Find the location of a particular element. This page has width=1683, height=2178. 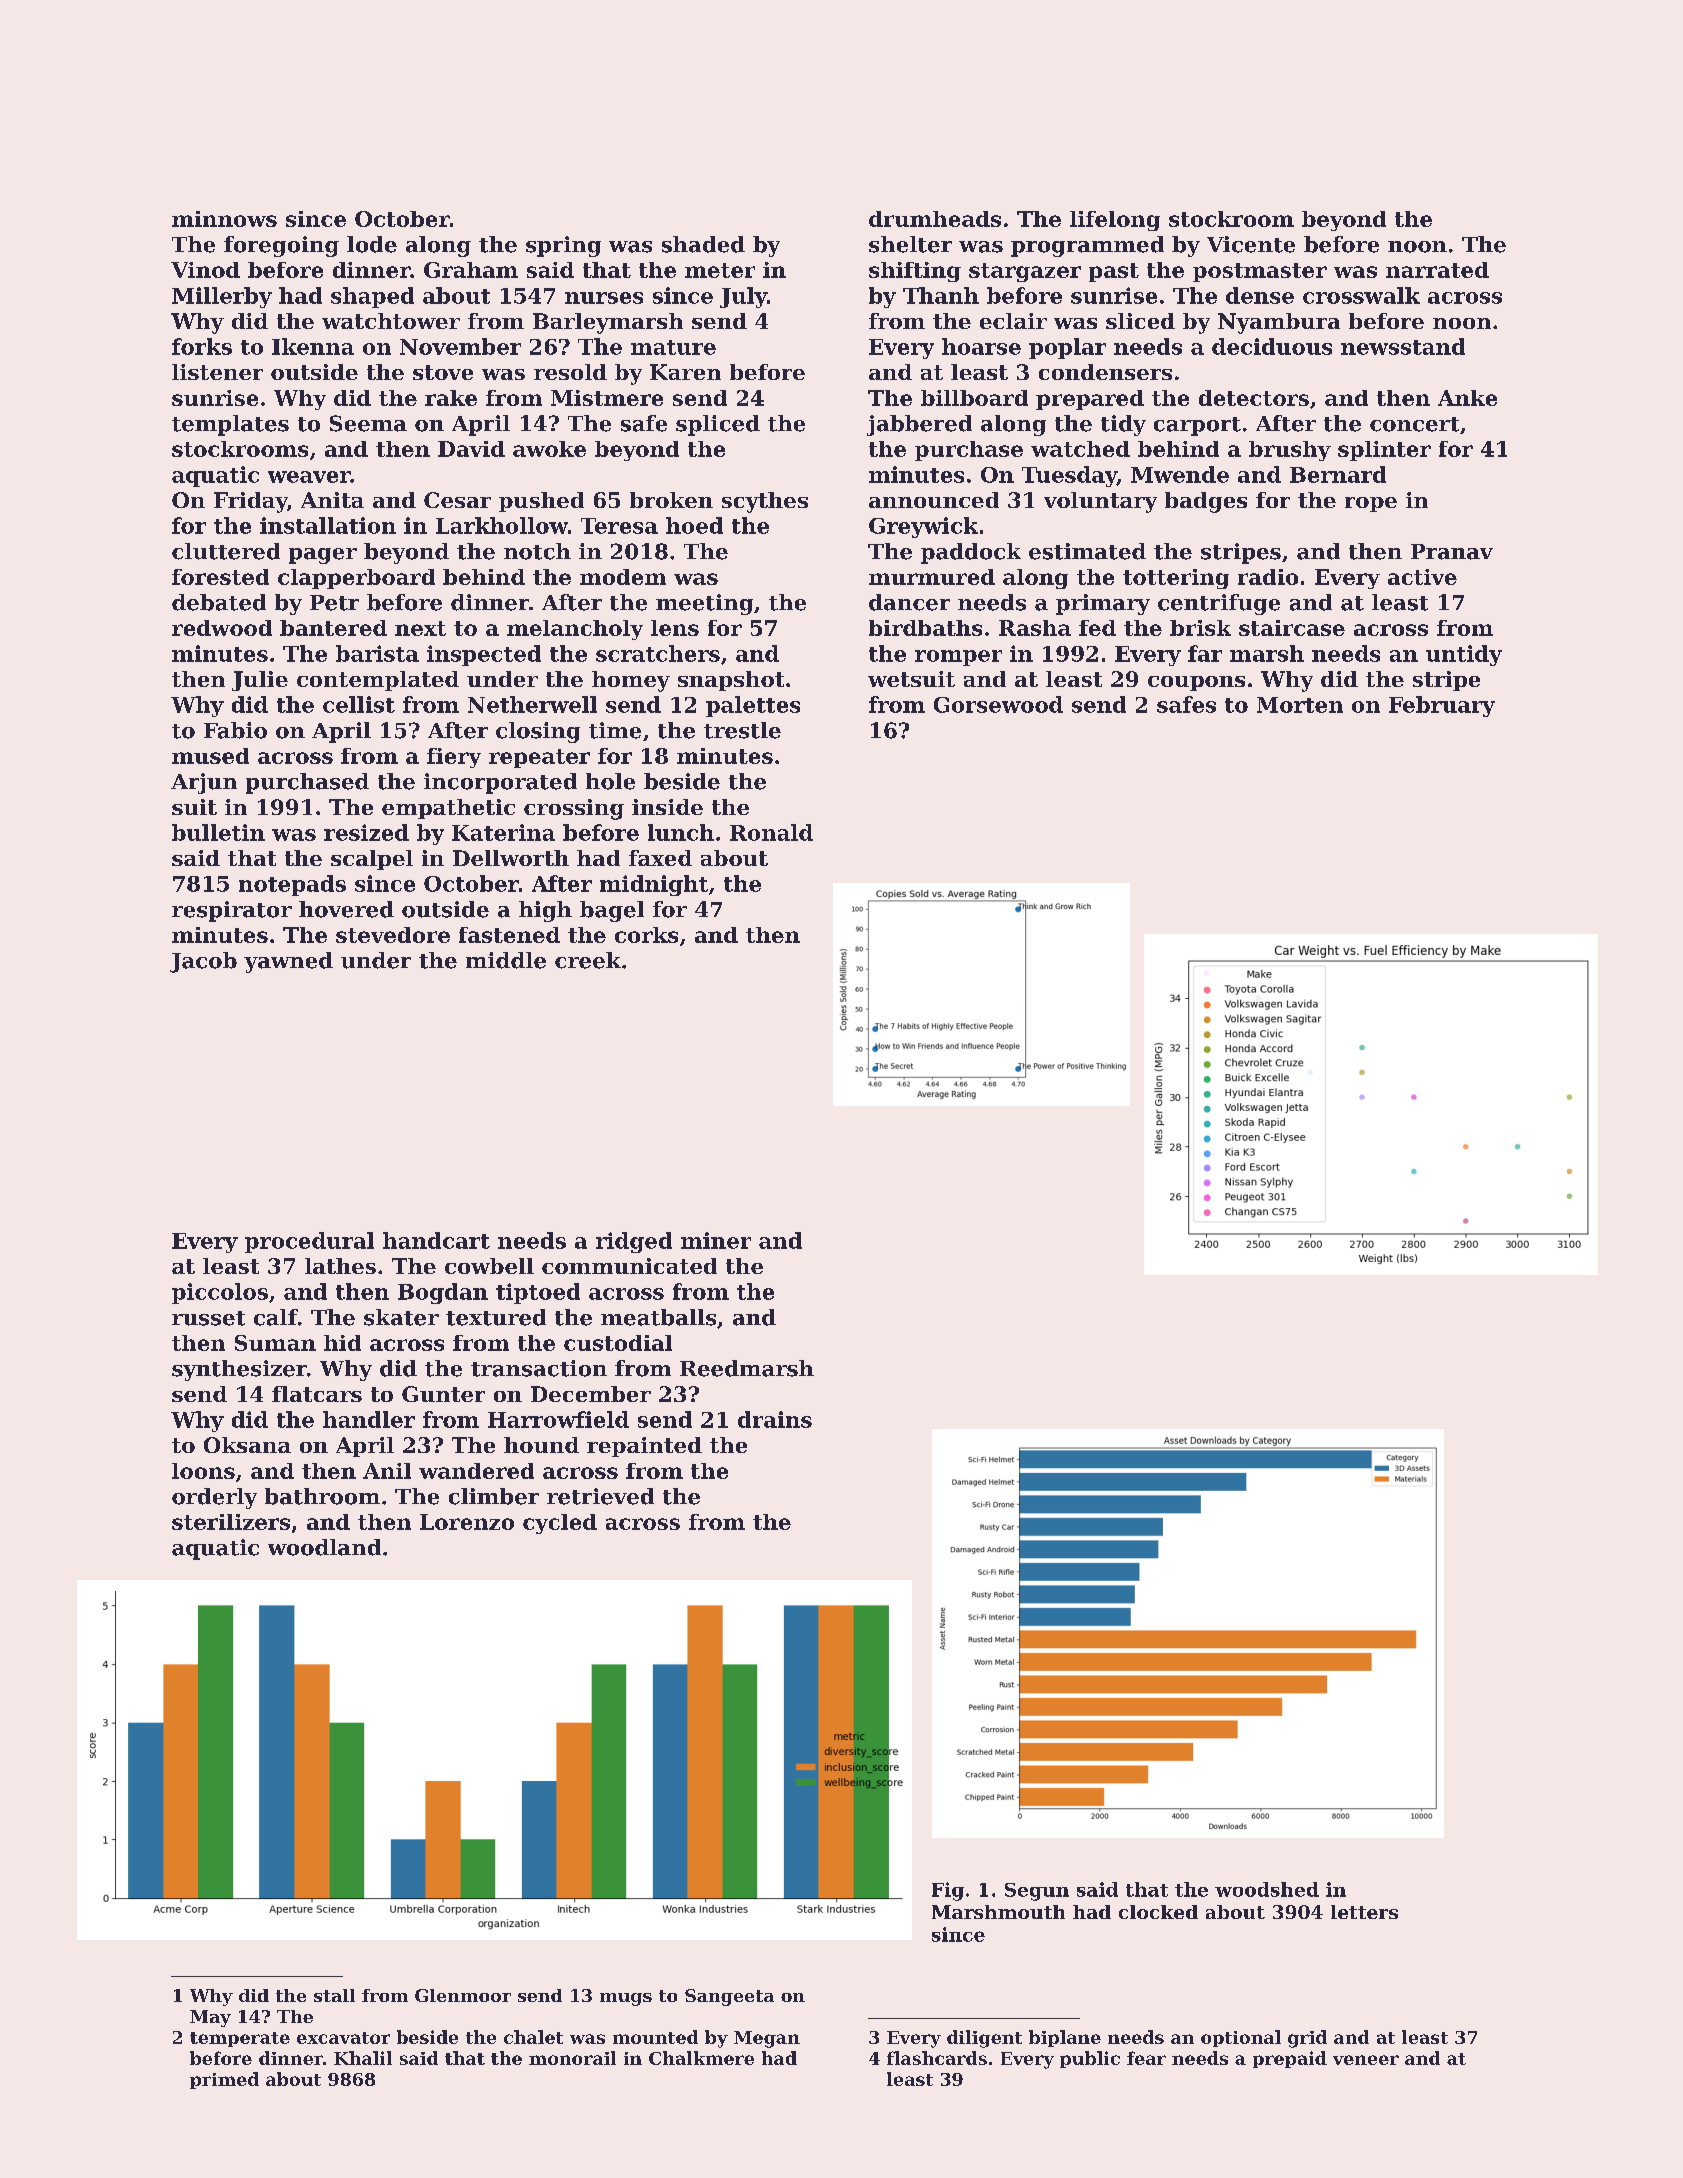

lathes is located at coordinates (340, 1266).
